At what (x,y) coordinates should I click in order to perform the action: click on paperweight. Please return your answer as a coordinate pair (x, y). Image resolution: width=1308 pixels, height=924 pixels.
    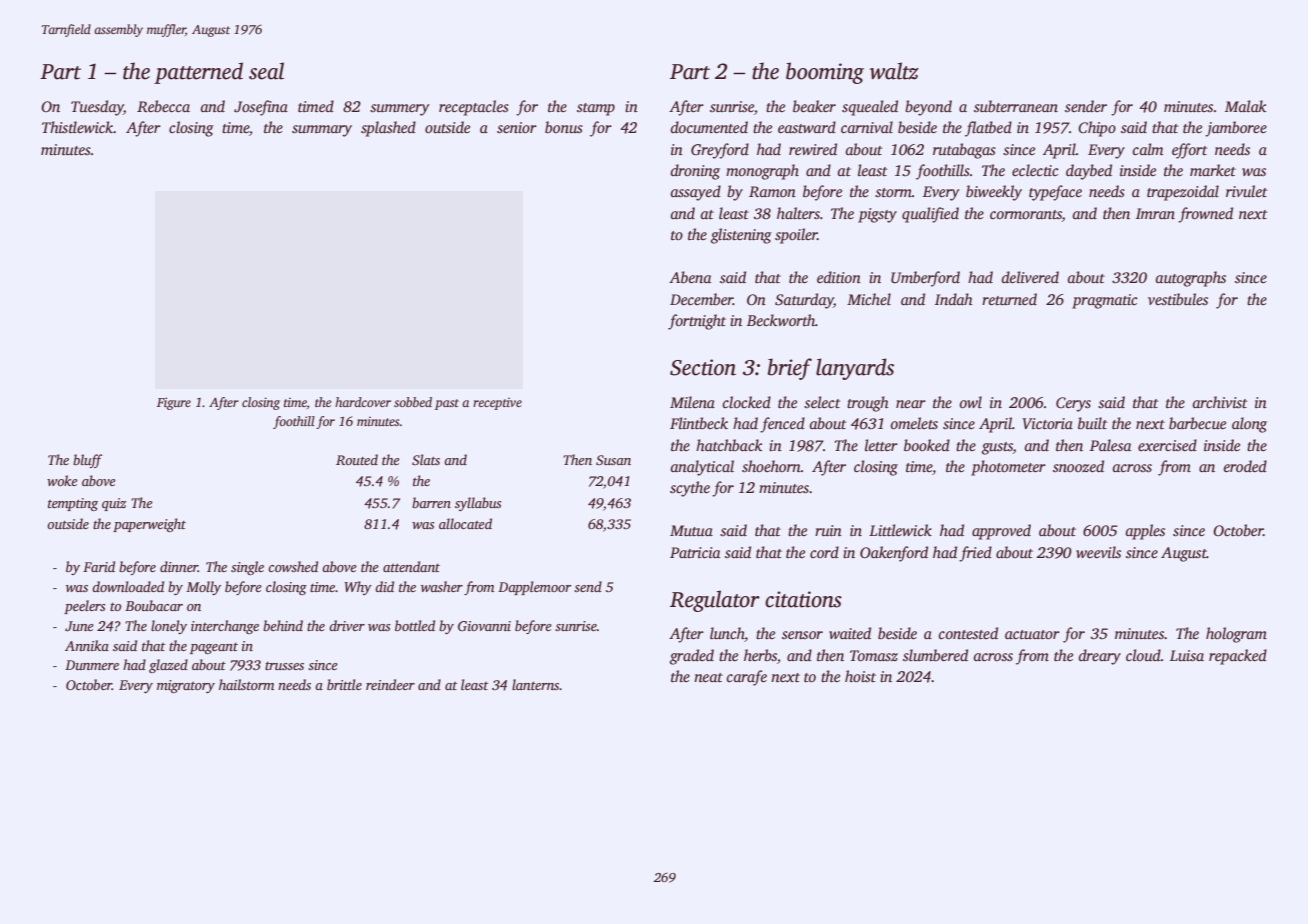
    Looking at the image, I should click on (149, 525).
